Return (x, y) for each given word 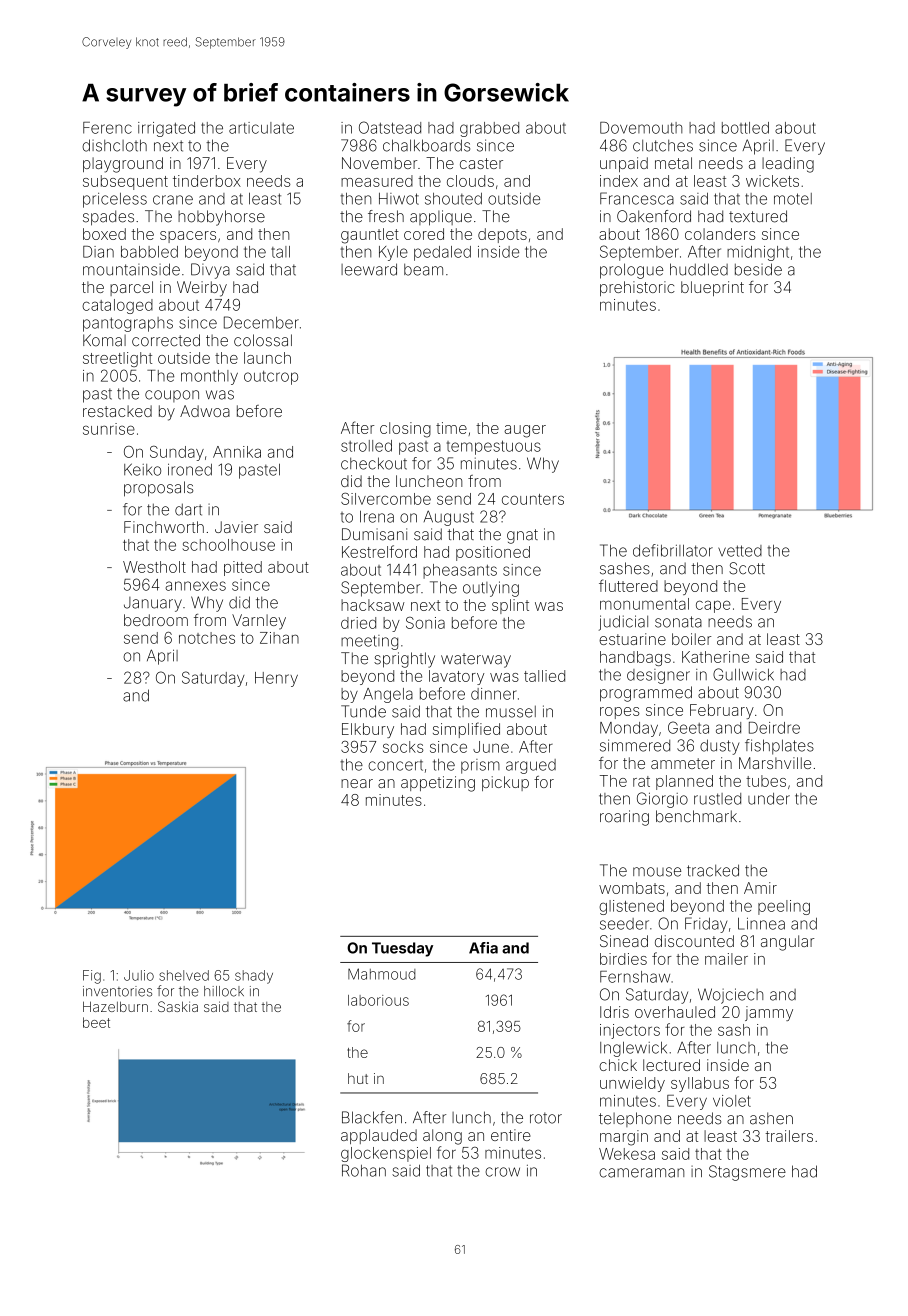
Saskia (178, 1006)
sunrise (109, 429)
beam (423, 269)
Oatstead (390, 127)
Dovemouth (641, 128)
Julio (139, 975)
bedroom (156, 620)
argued (531, 766)
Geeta (688, 727)
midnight (758, 253)
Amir (760, 888)
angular (787, 943)
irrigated (166, 129)
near (357, 783)
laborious (378, 1000)
